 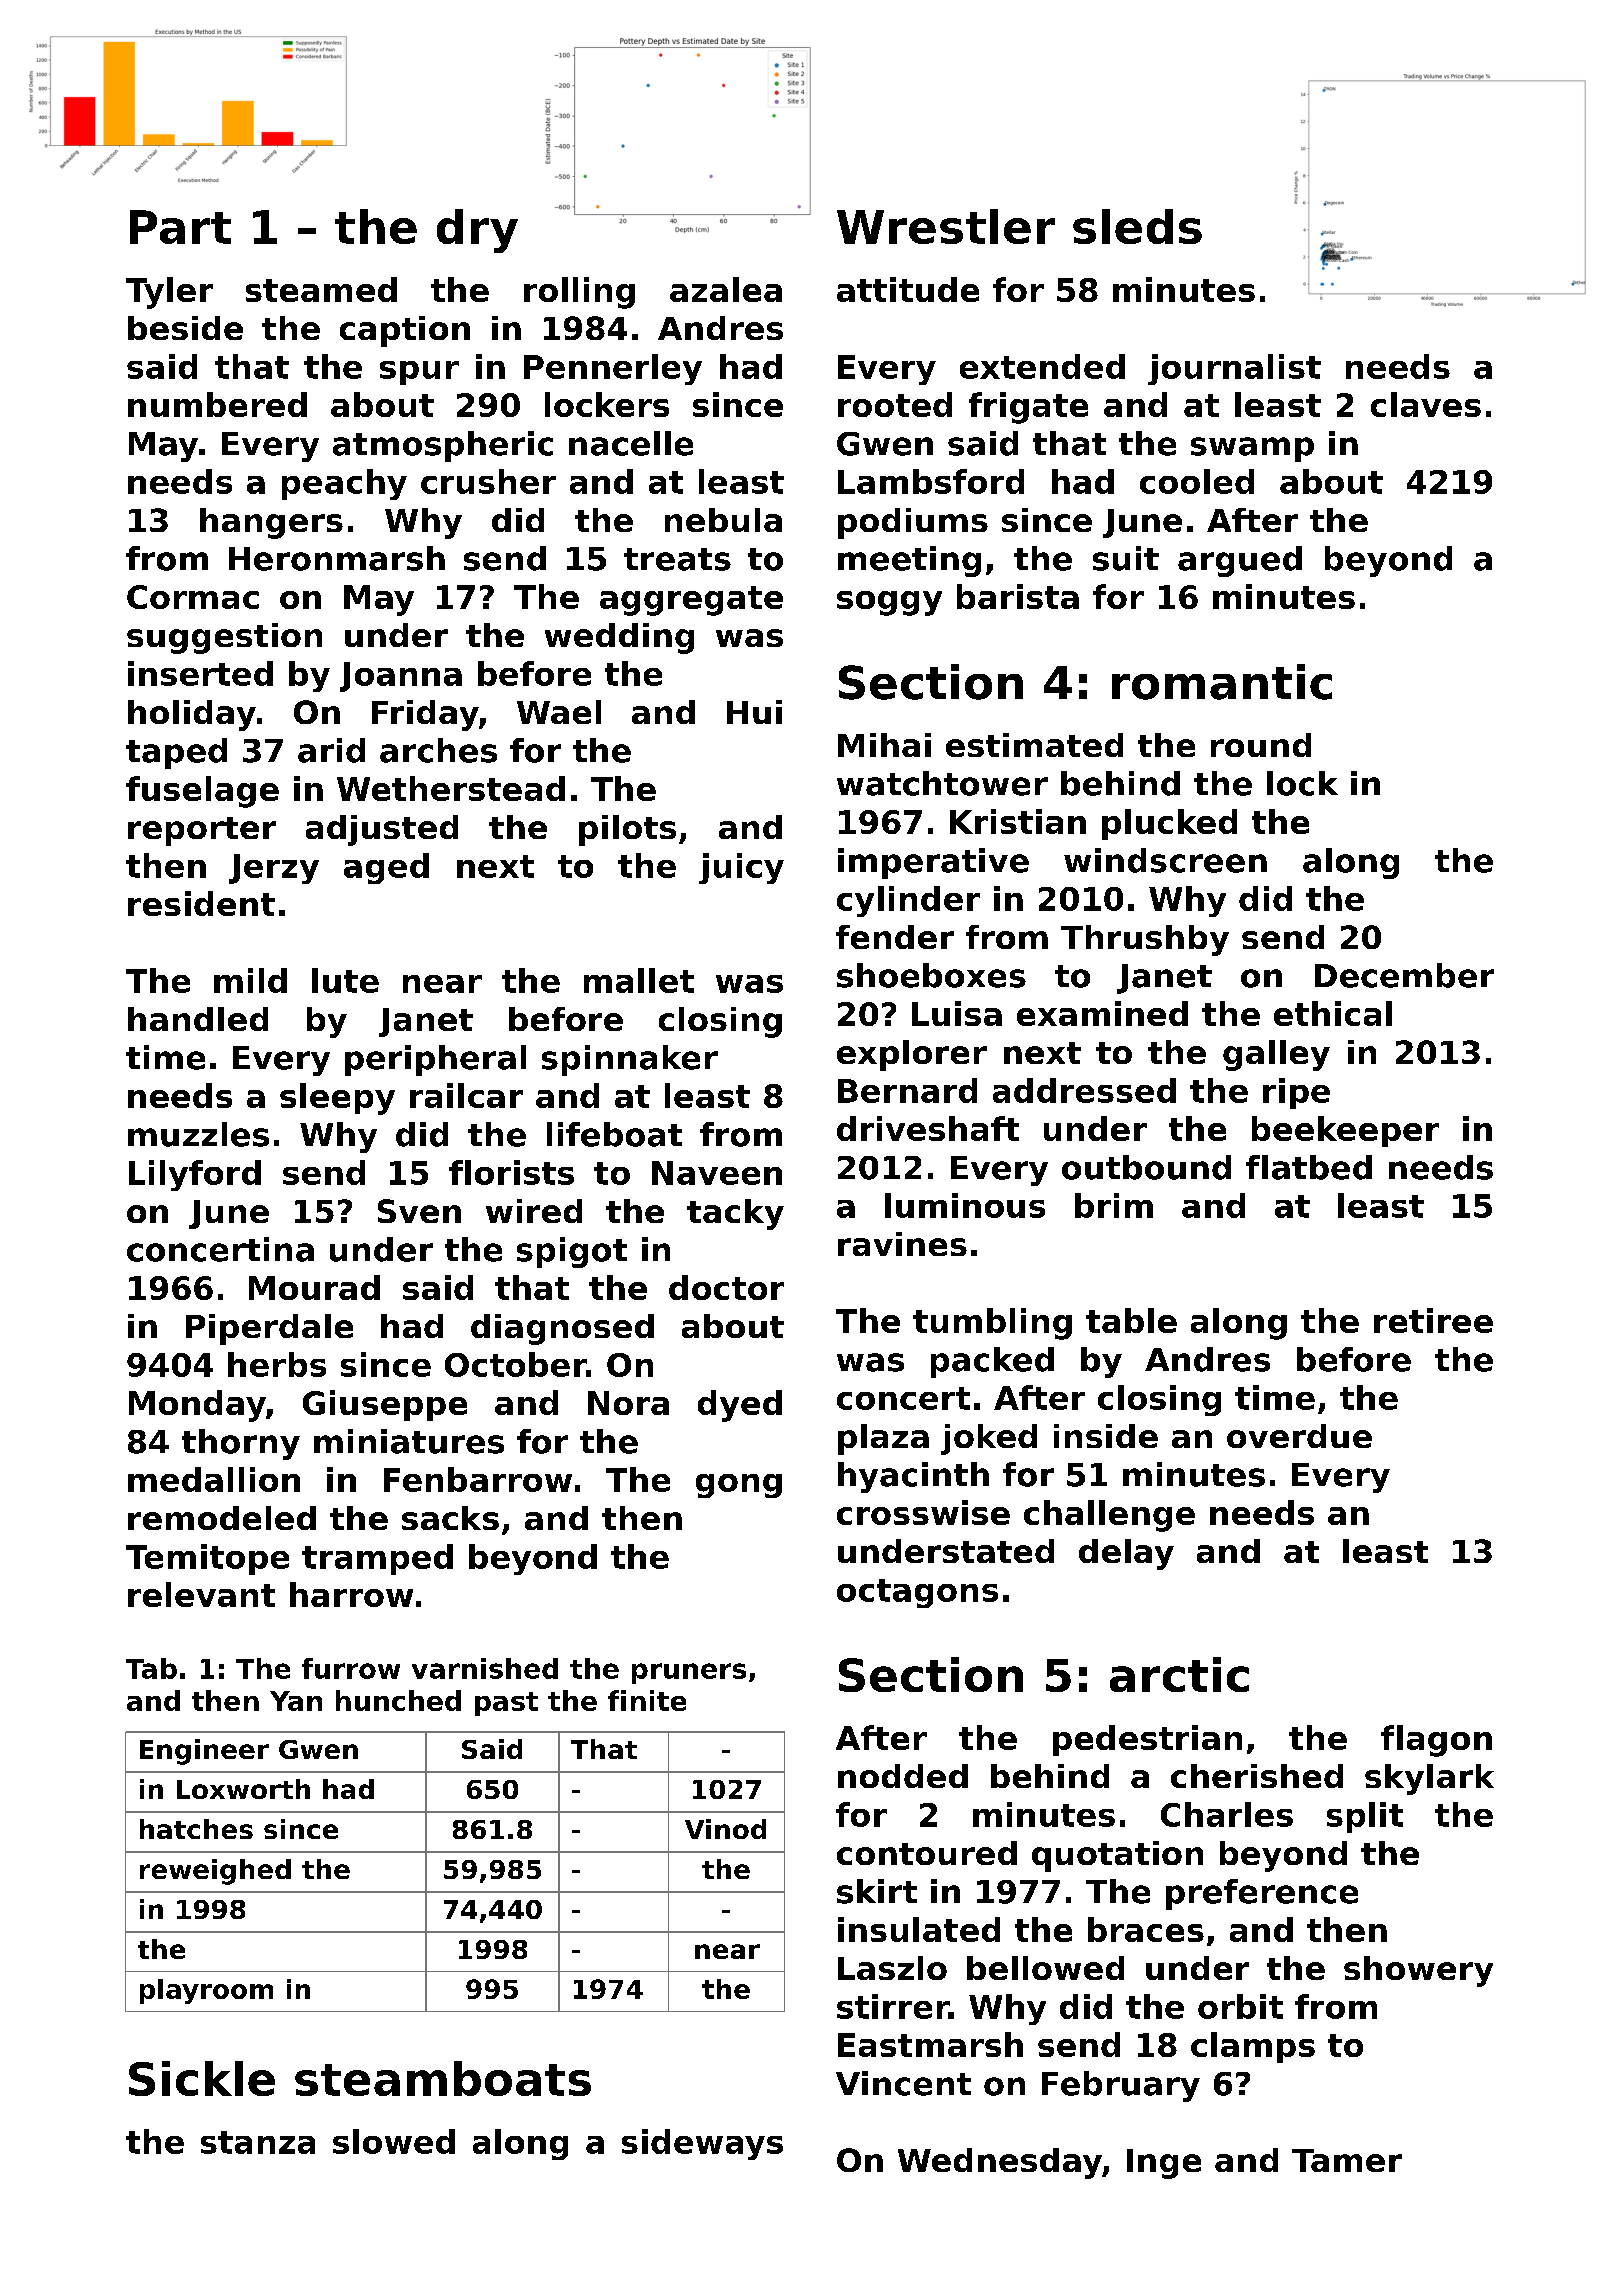 I want to click on reweighed, so click(x=215, y=1872).
